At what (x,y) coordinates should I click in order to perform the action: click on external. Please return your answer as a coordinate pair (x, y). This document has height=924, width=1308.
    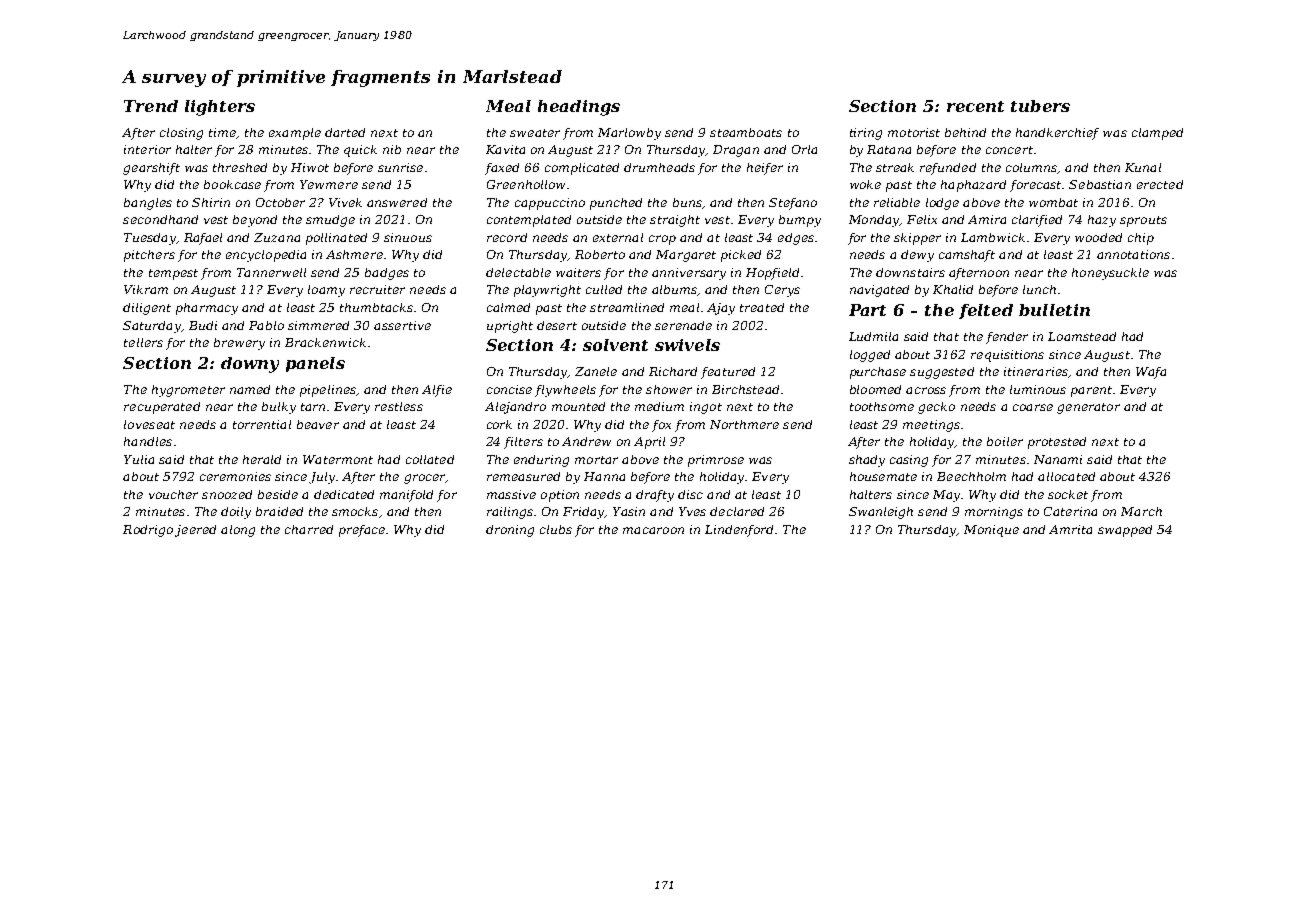
    Looking at the image, I should click on (618, 237).
